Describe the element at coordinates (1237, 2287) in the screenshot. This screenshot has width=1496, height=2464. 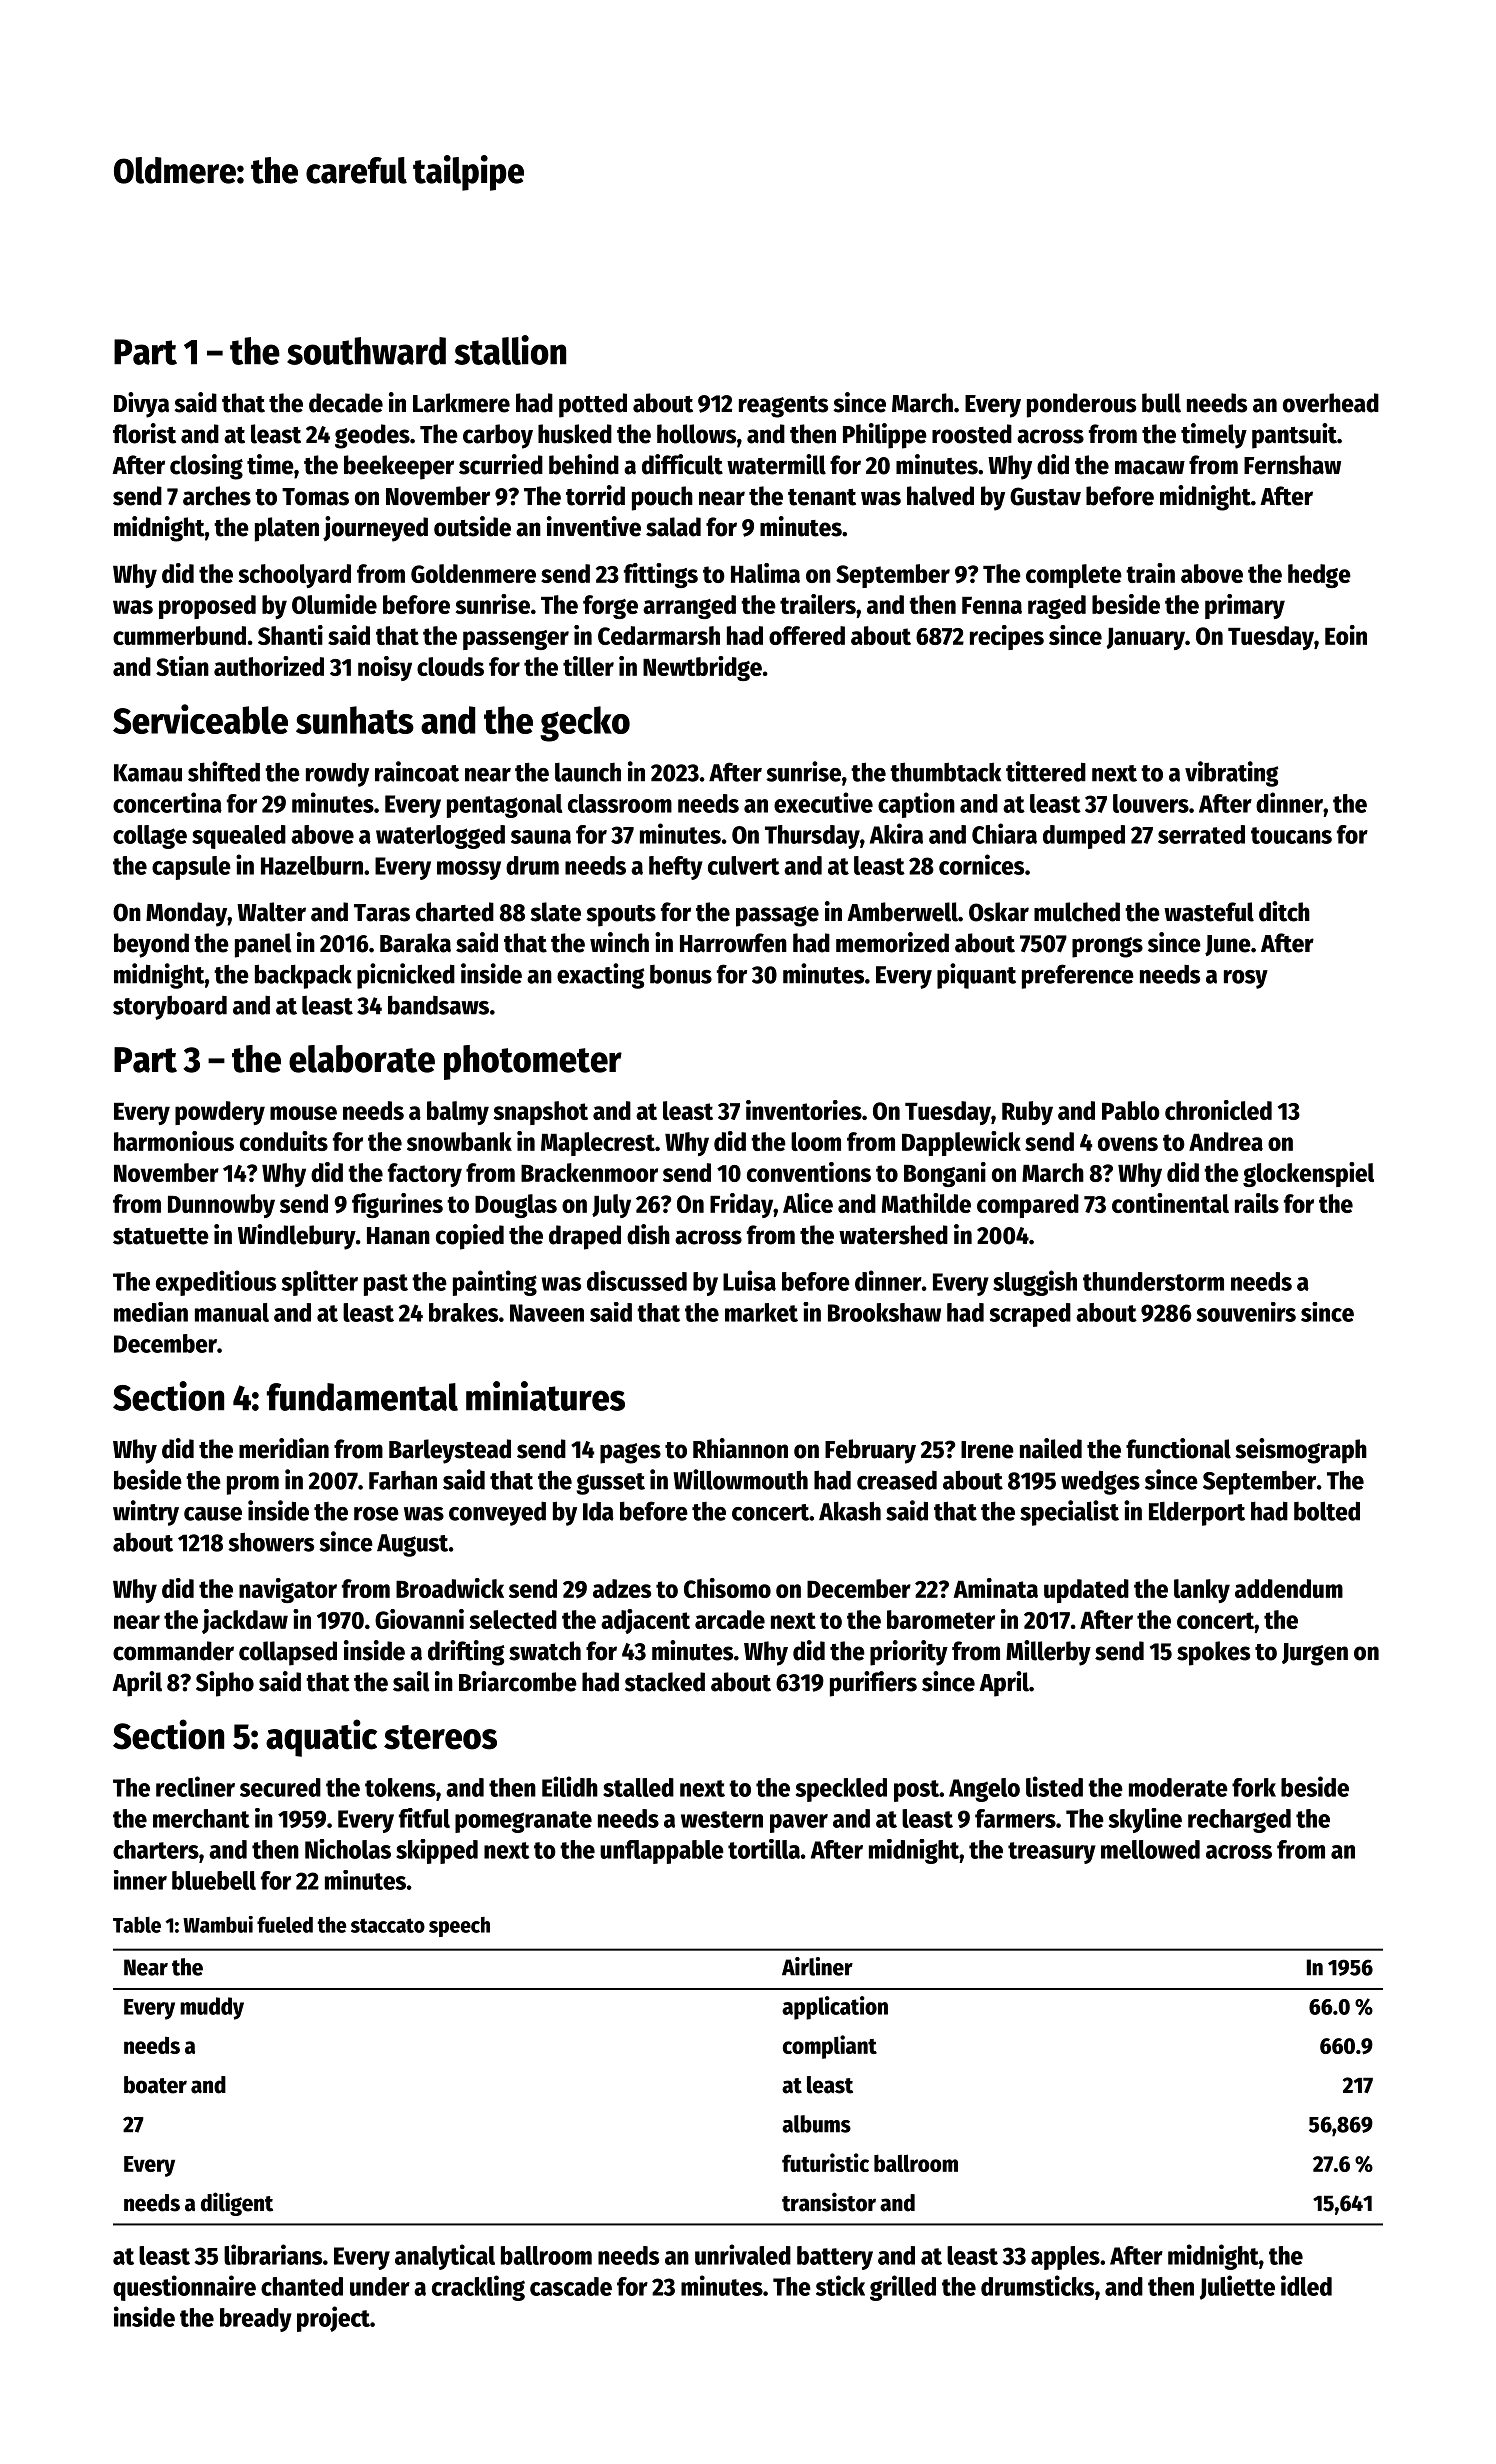
I see `Juliette` at that location.
